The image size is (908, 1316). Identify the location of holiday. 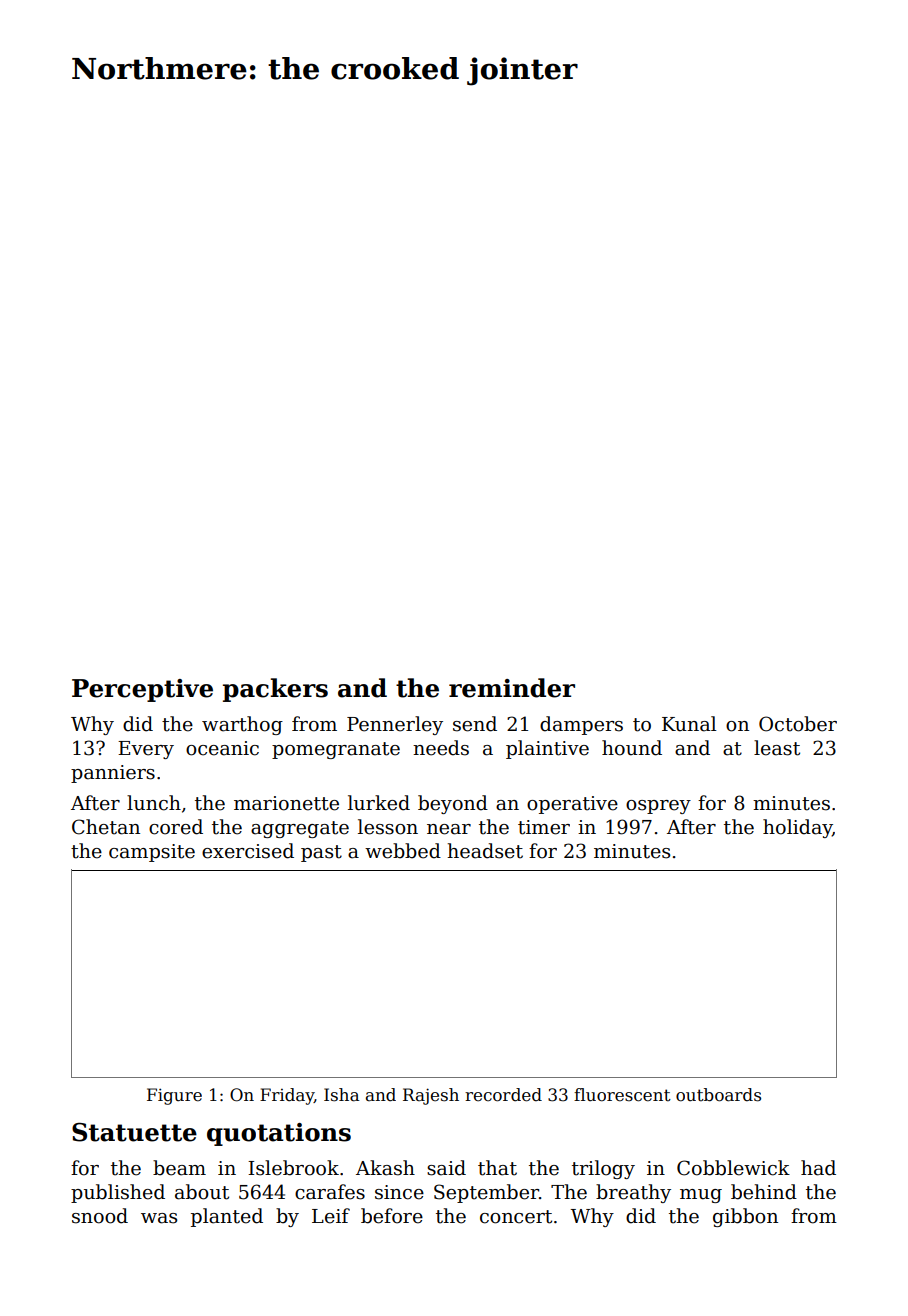
(797, 828).
